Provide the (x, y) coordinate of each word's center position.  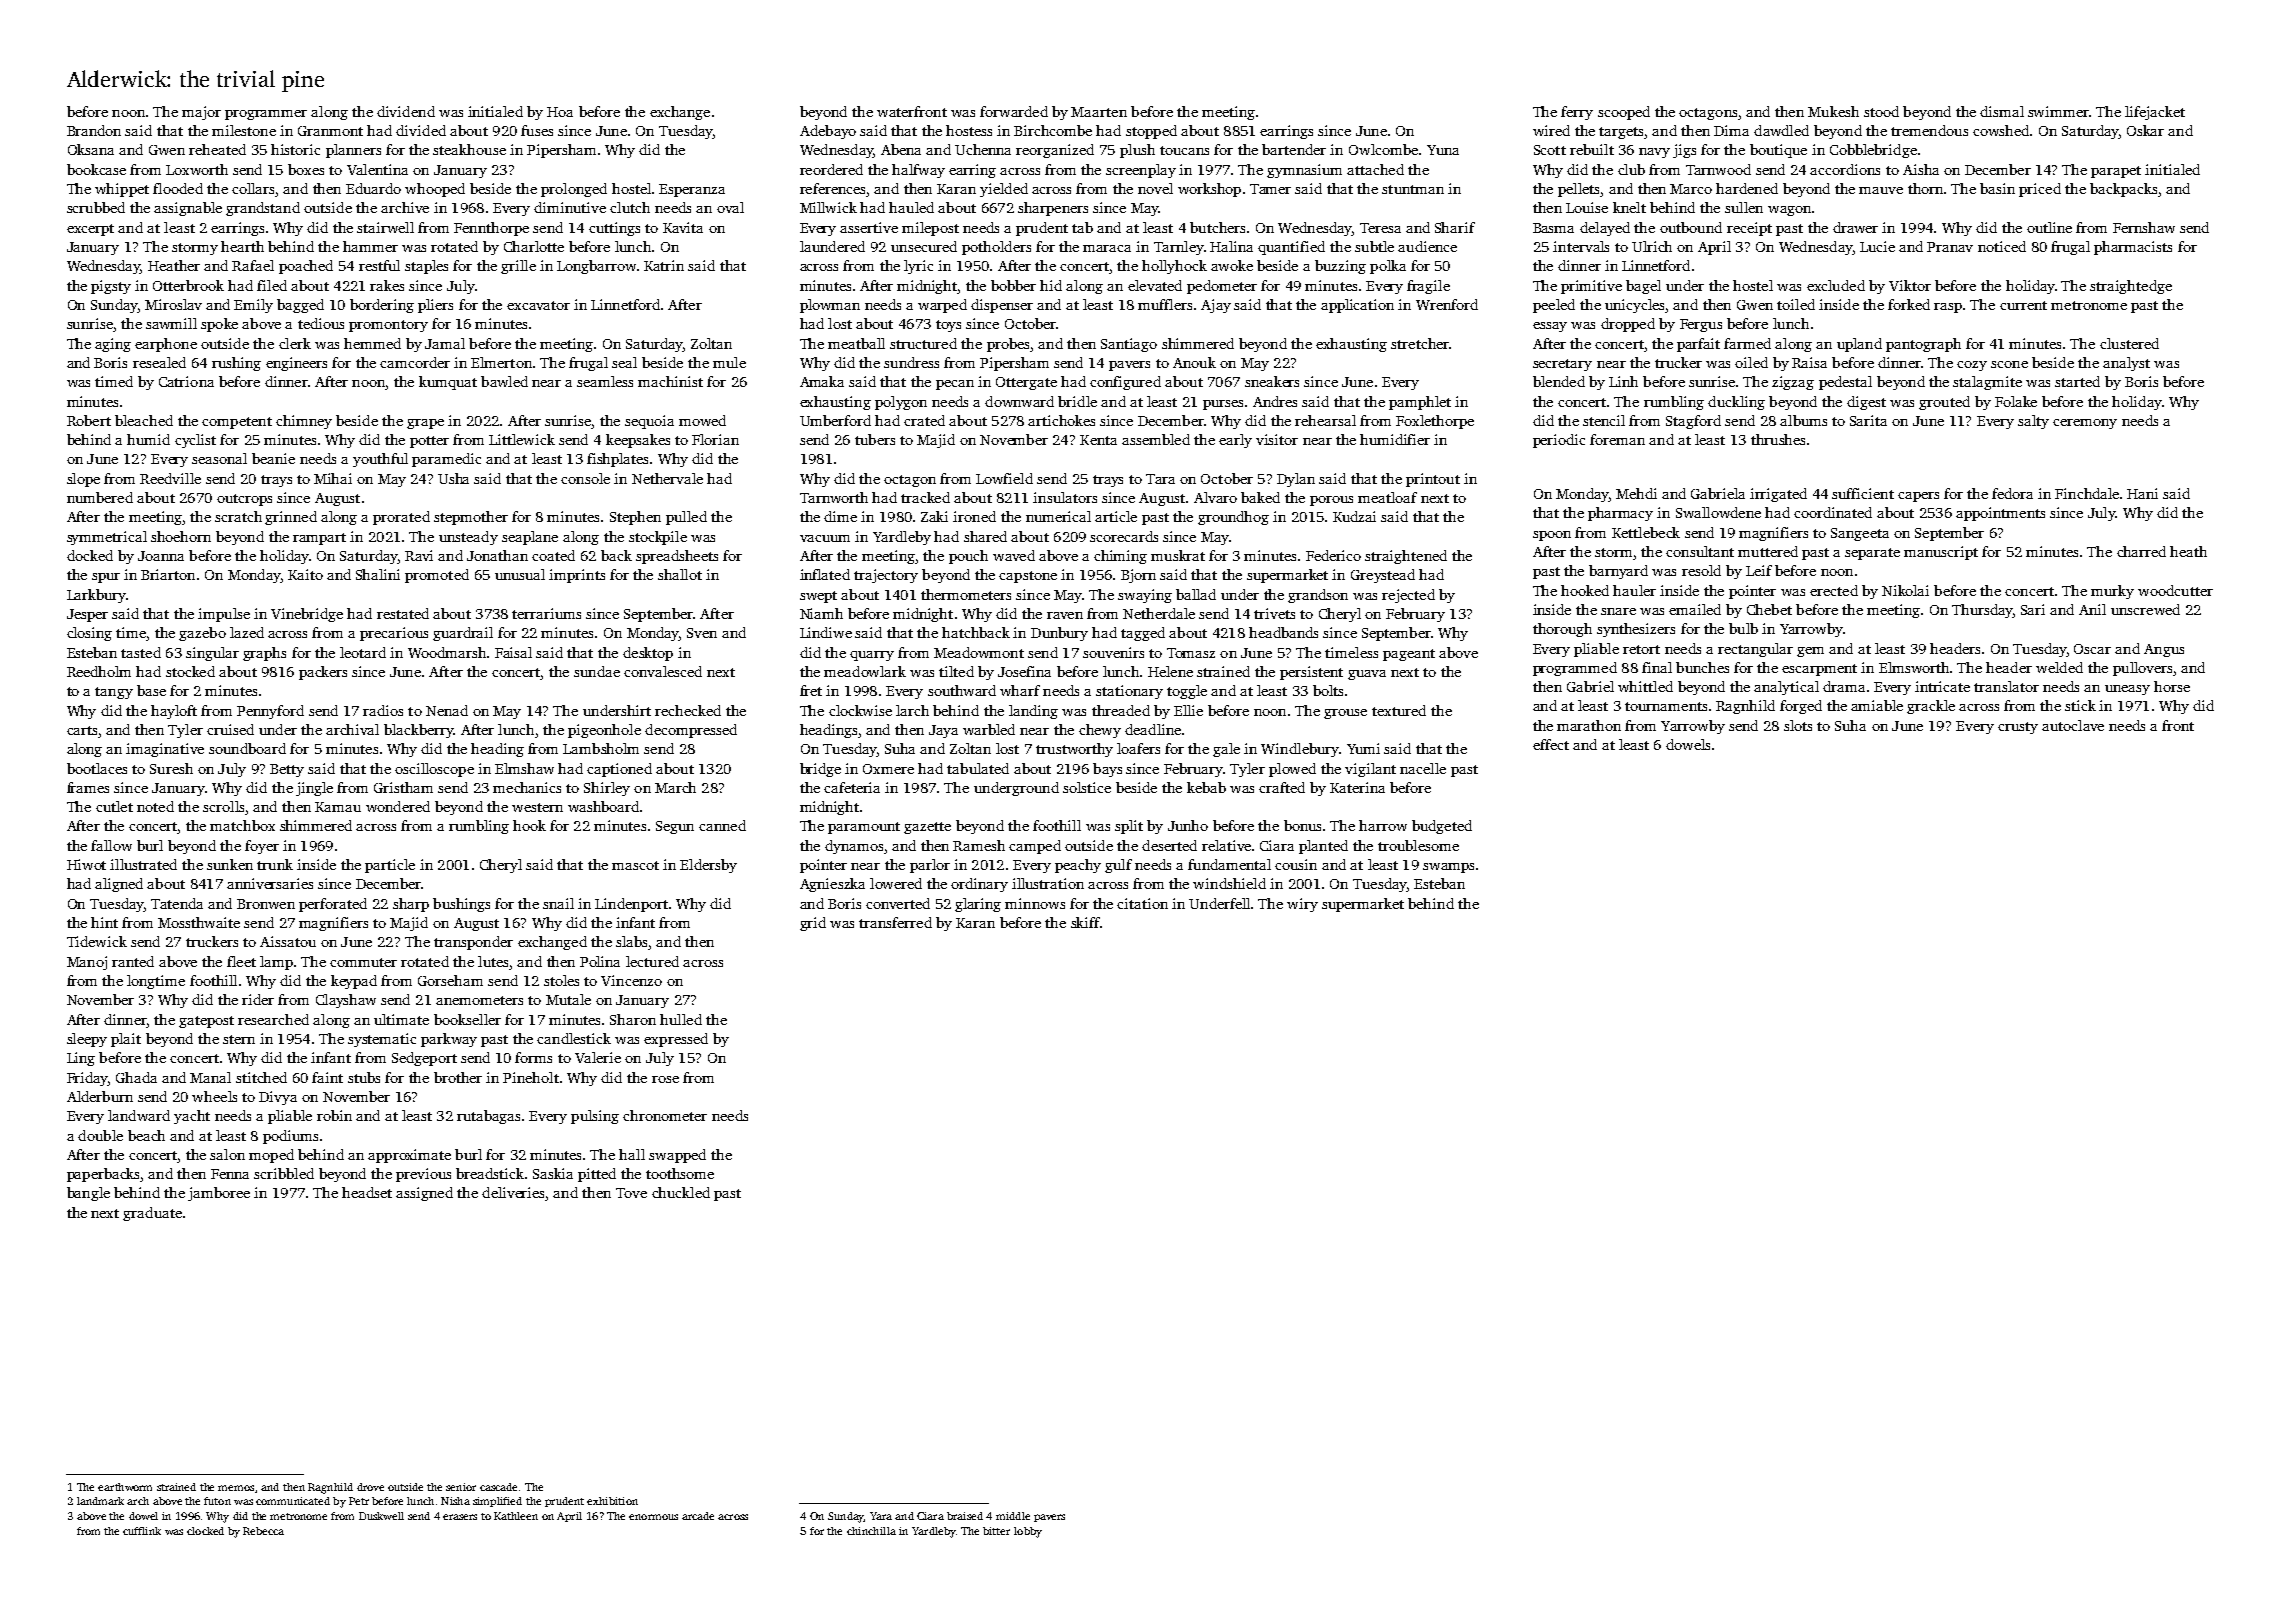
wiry (1302, 905)
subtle (1374, 246)
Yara (881, 1516)
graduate (152, 1214)
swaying (1145, 596)
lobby (1028, 1532)
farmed (1747, 343)
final (1657, 667)
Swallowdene (1718, 512)
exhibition (612, 1501)
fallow (111, 845)
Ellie (1188, 710)
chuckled (681, 1192)
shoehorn (181, 536)
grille (518, 267)
